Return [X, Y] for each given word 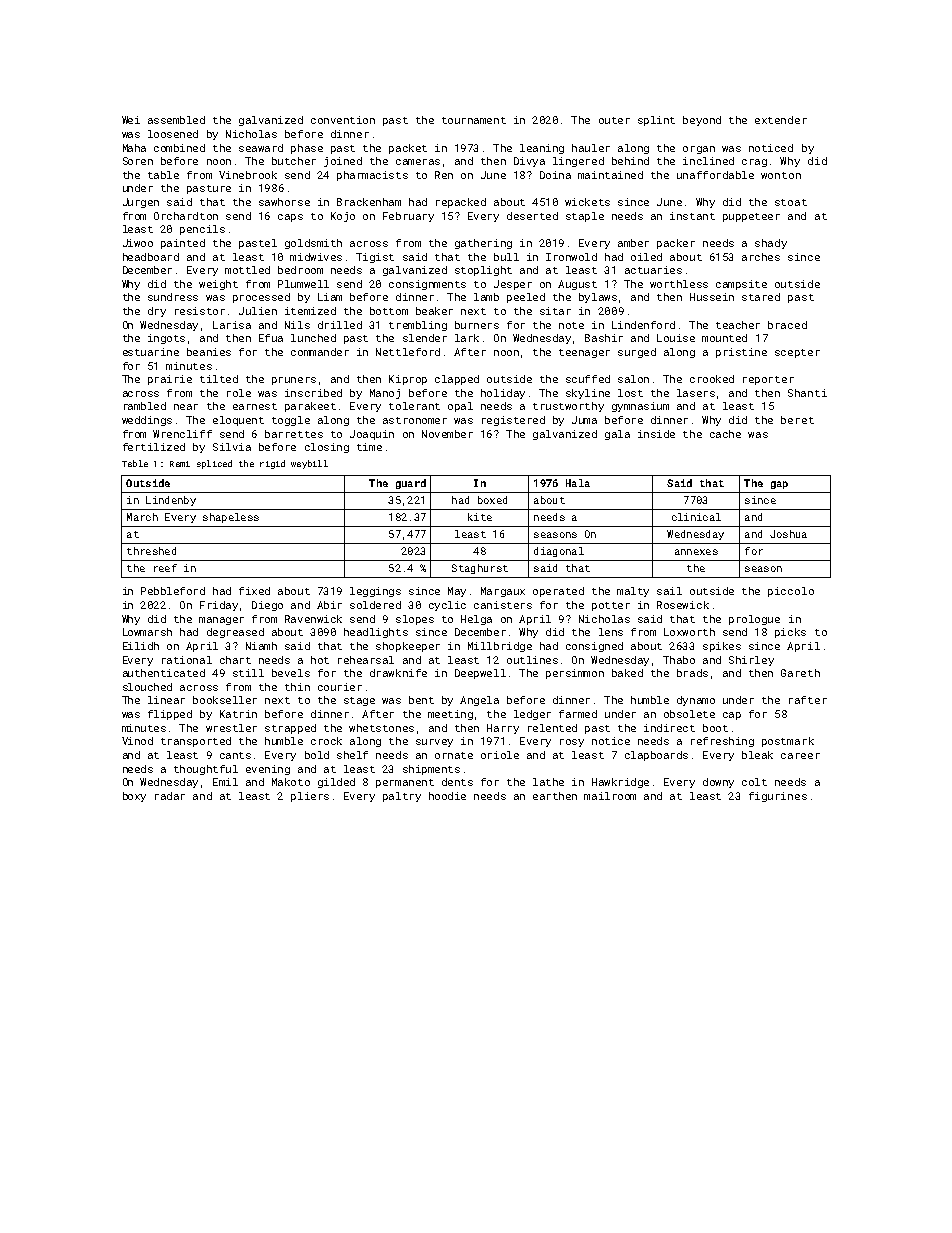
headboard [151, 257]
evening [268, 770]
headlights [376, 633]
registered [513, 421]
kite [480, 517]
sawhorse [284, 202]
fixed [254, 591]
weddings [147, 421]
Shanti [807, 393]
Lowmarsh [147, 632]
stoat [791, 202]
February [408, 217]
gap [779, 485]
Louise [676, 338]
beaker [434, 311]
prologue [754, 620]
